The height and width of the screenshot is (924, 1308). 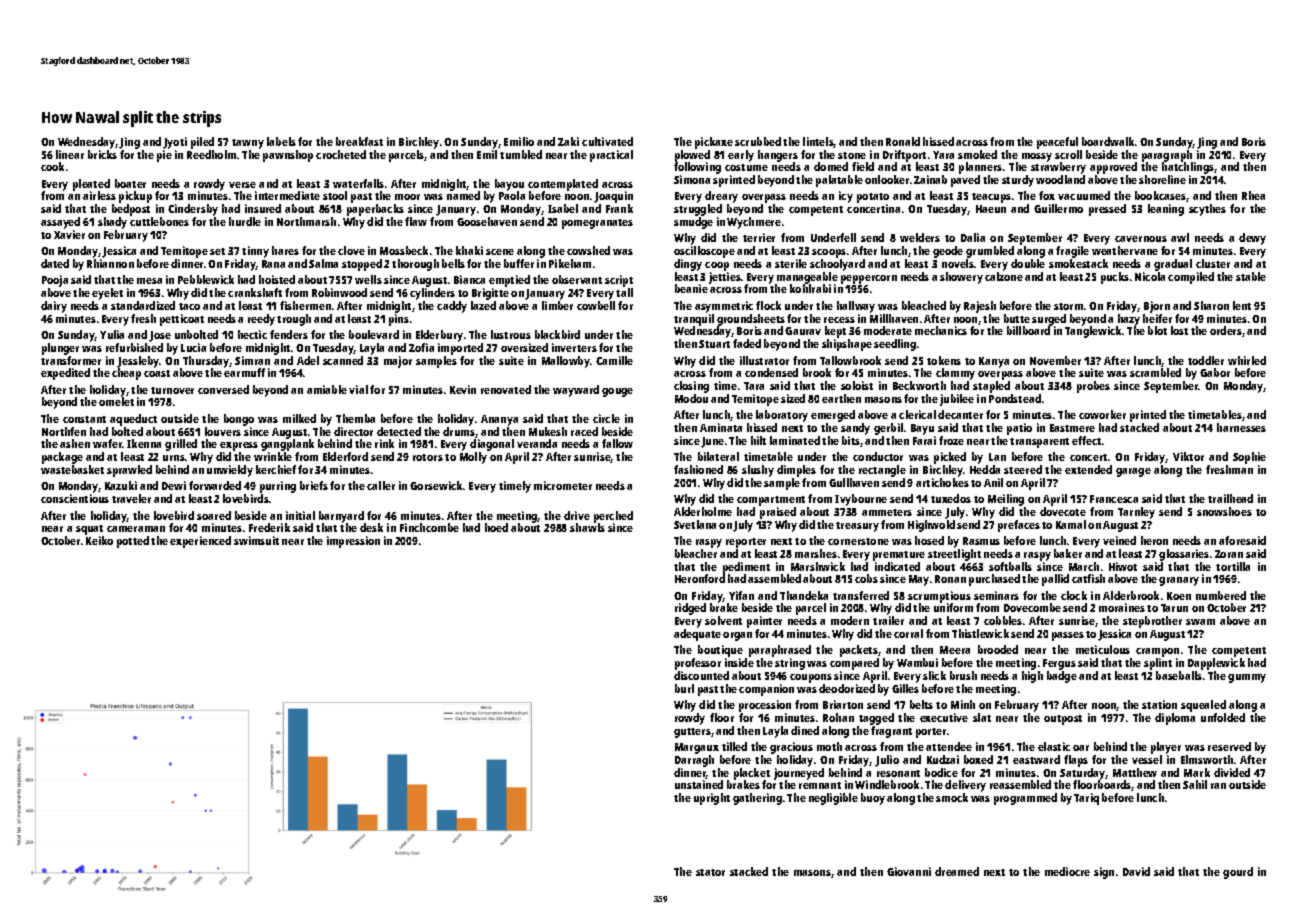 What do you see at coordinates (725, 278) in the screenshot?
I see `jetties` at bounding box center [725, 278].
